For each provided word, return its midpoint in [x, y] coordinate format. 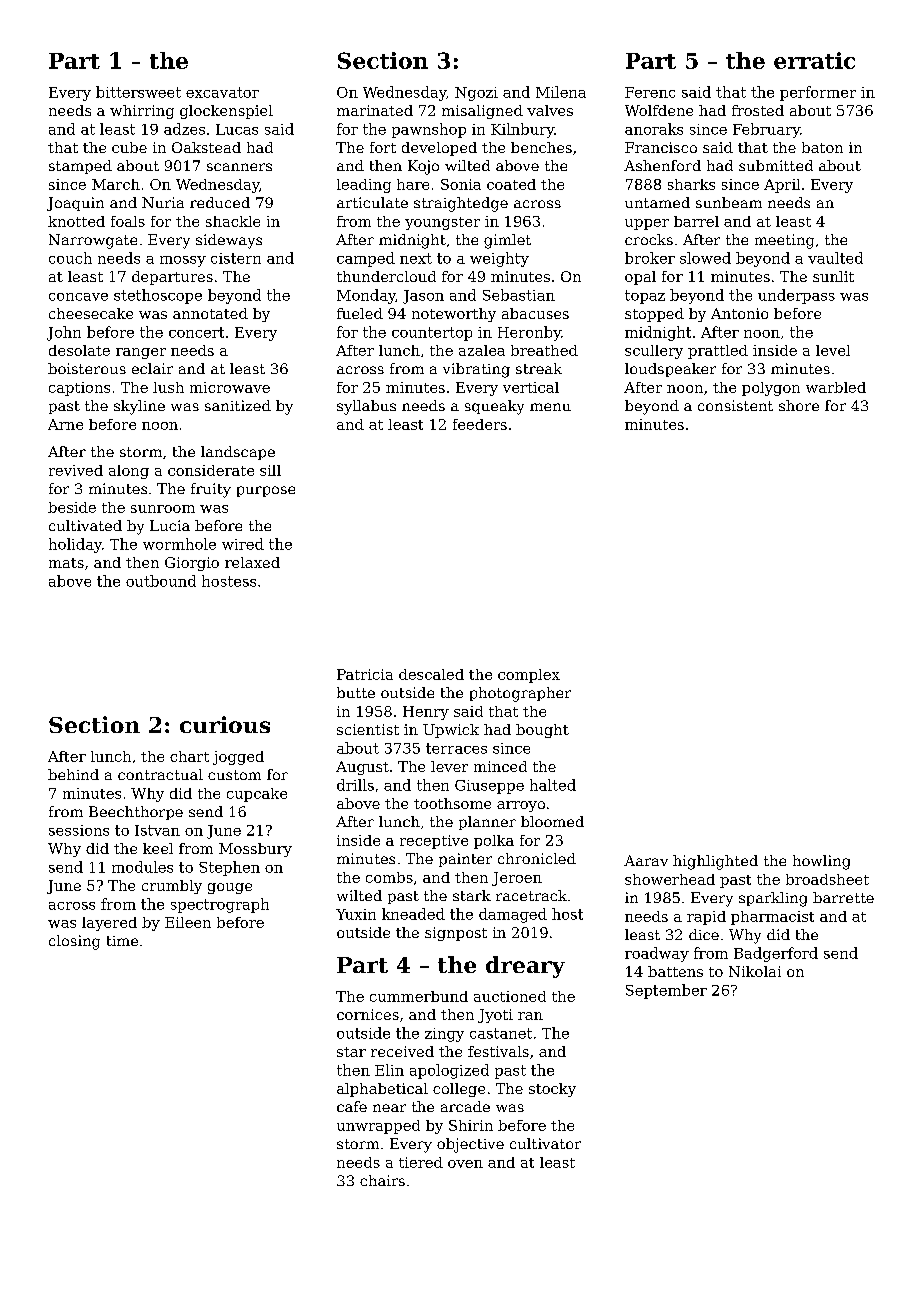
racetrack [531, 895]
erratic [814, 60]
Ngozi [476, 94]
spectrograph [220, 905]
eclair [152, 368]
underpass [796, 296]
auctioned [510, 996]
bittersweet [138, 92]
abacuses [535, 313]
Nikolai [755, 971]
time [122, 941]
